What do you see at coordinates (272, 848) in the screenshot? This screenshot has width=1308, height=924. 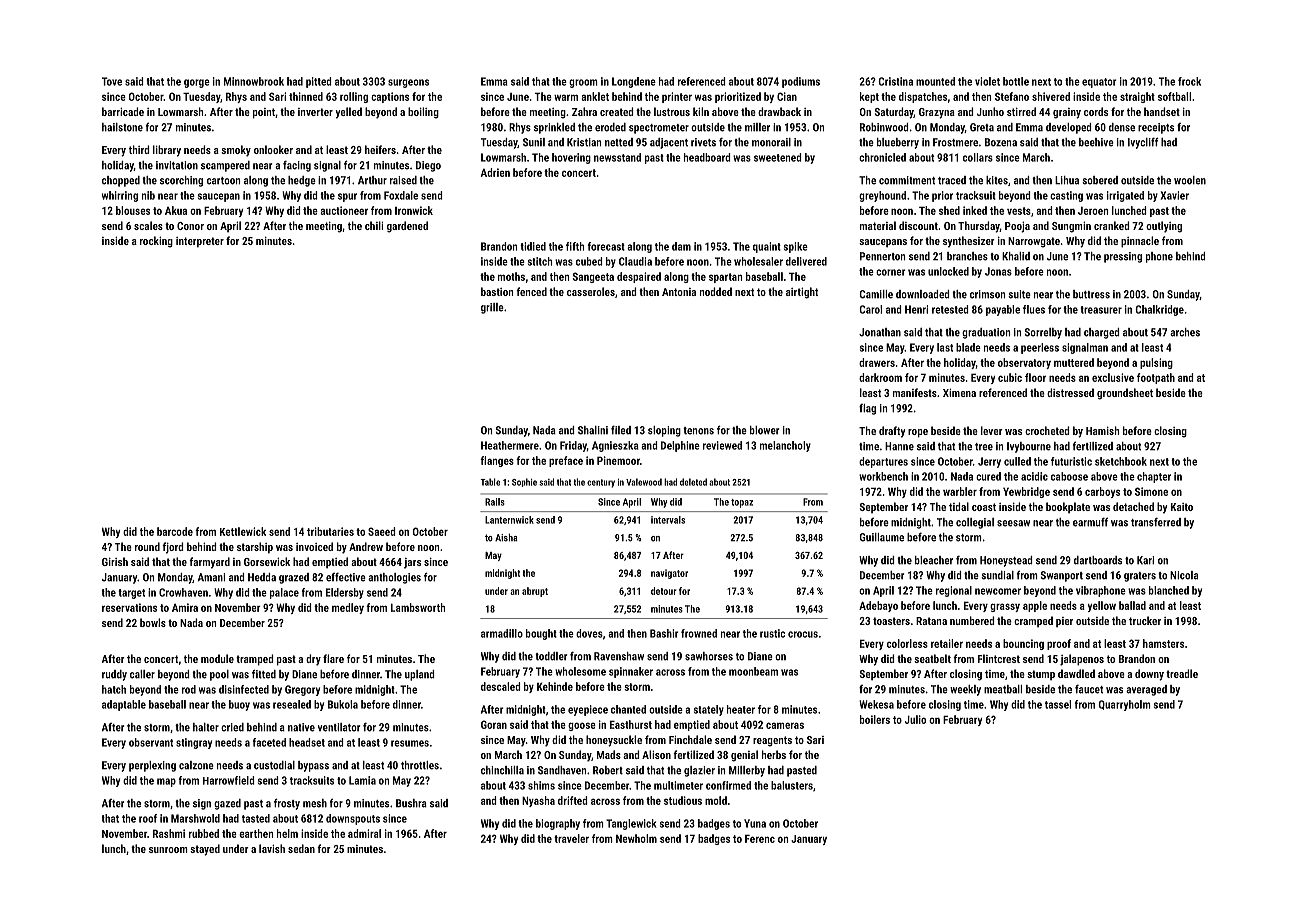 I see `lavish` at bounding box center [272, 848].
